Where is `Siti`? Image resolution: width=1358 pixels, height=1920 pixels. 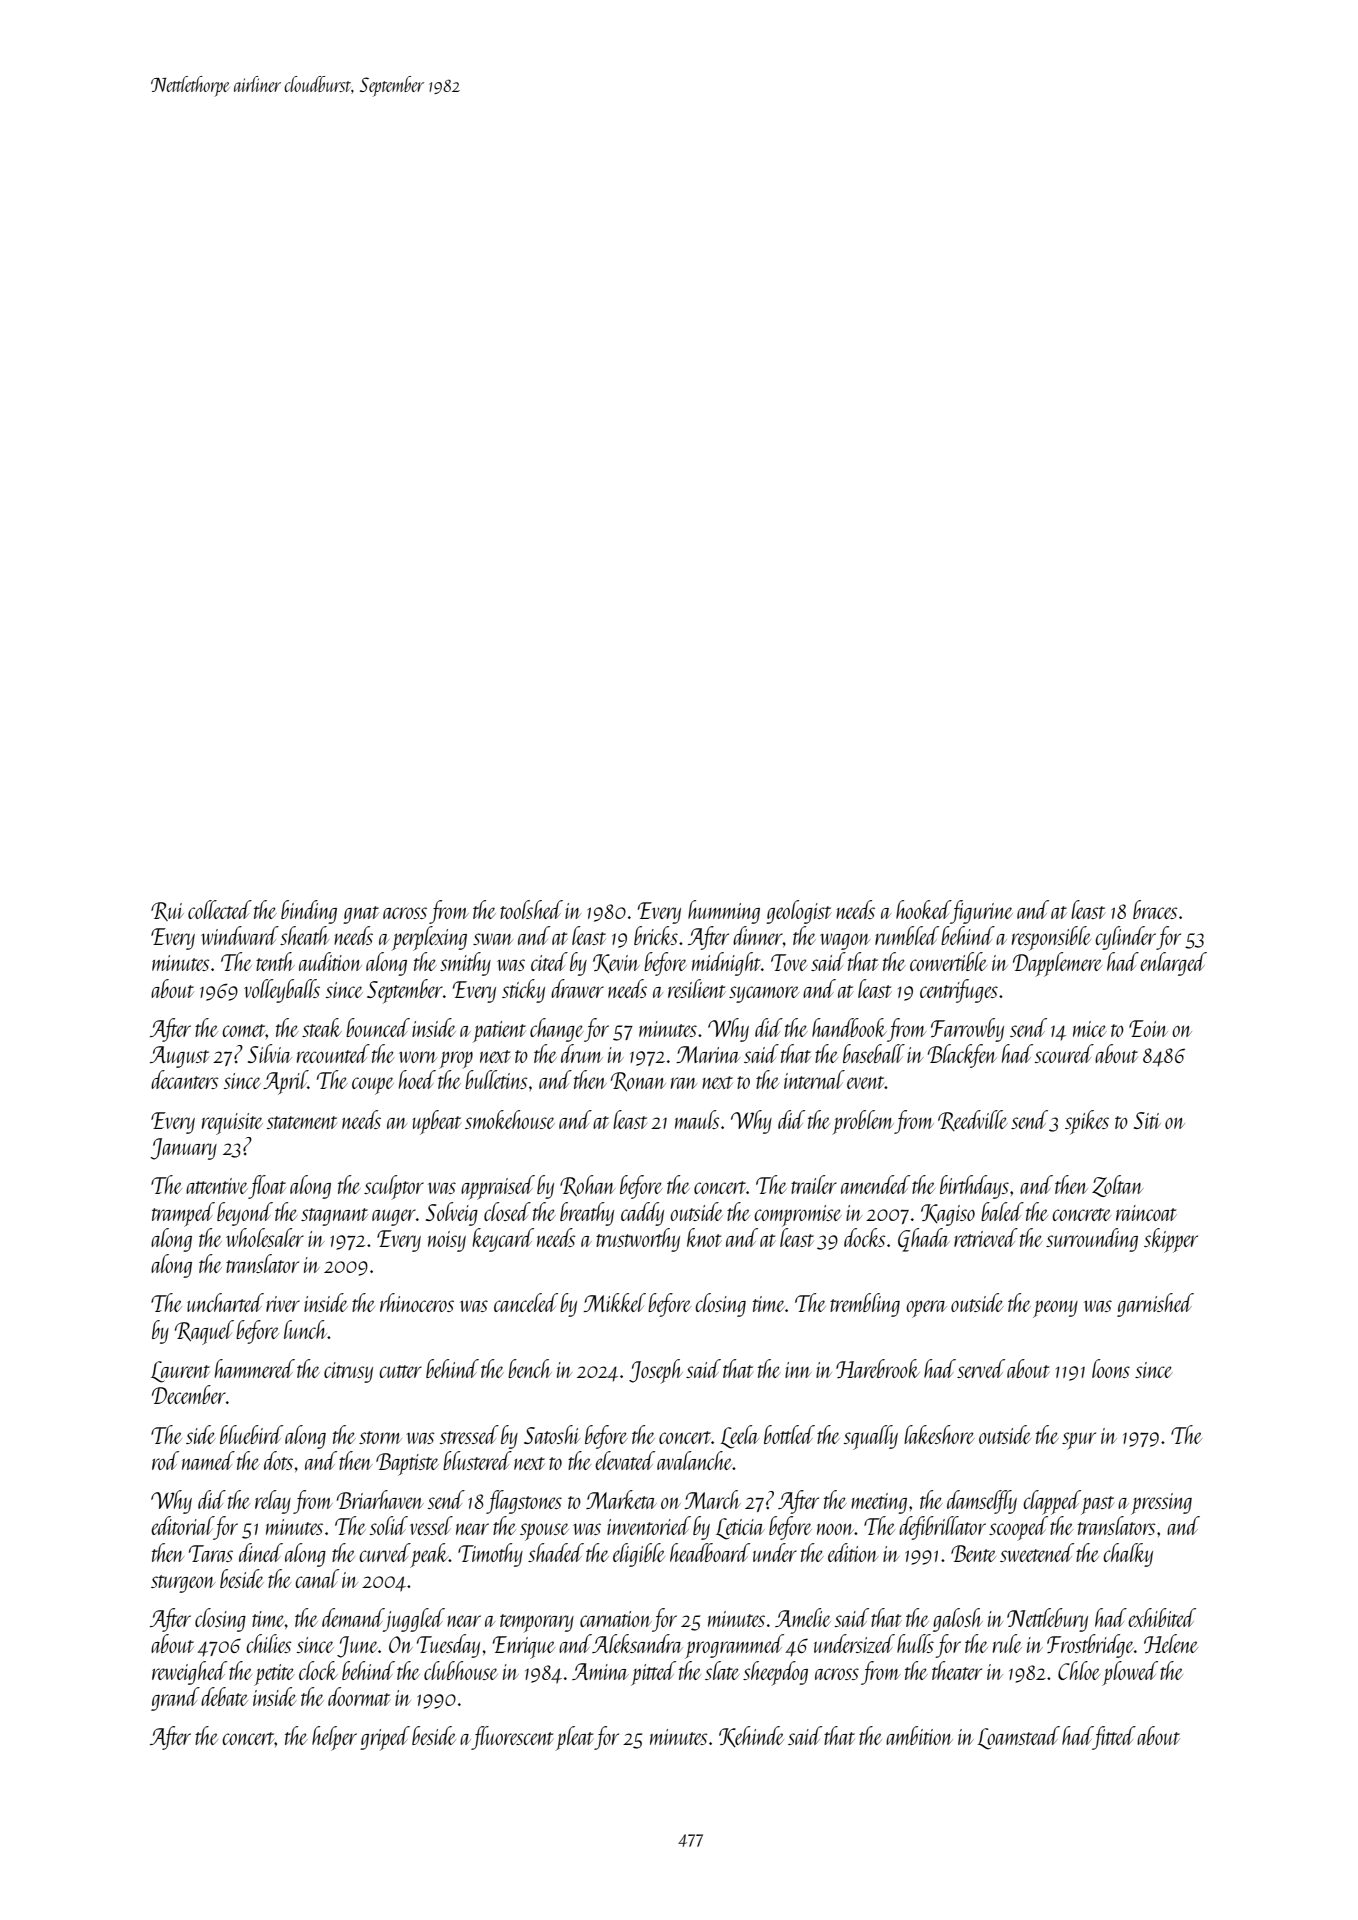 Siti is located at coordinates (1147, 1120).
